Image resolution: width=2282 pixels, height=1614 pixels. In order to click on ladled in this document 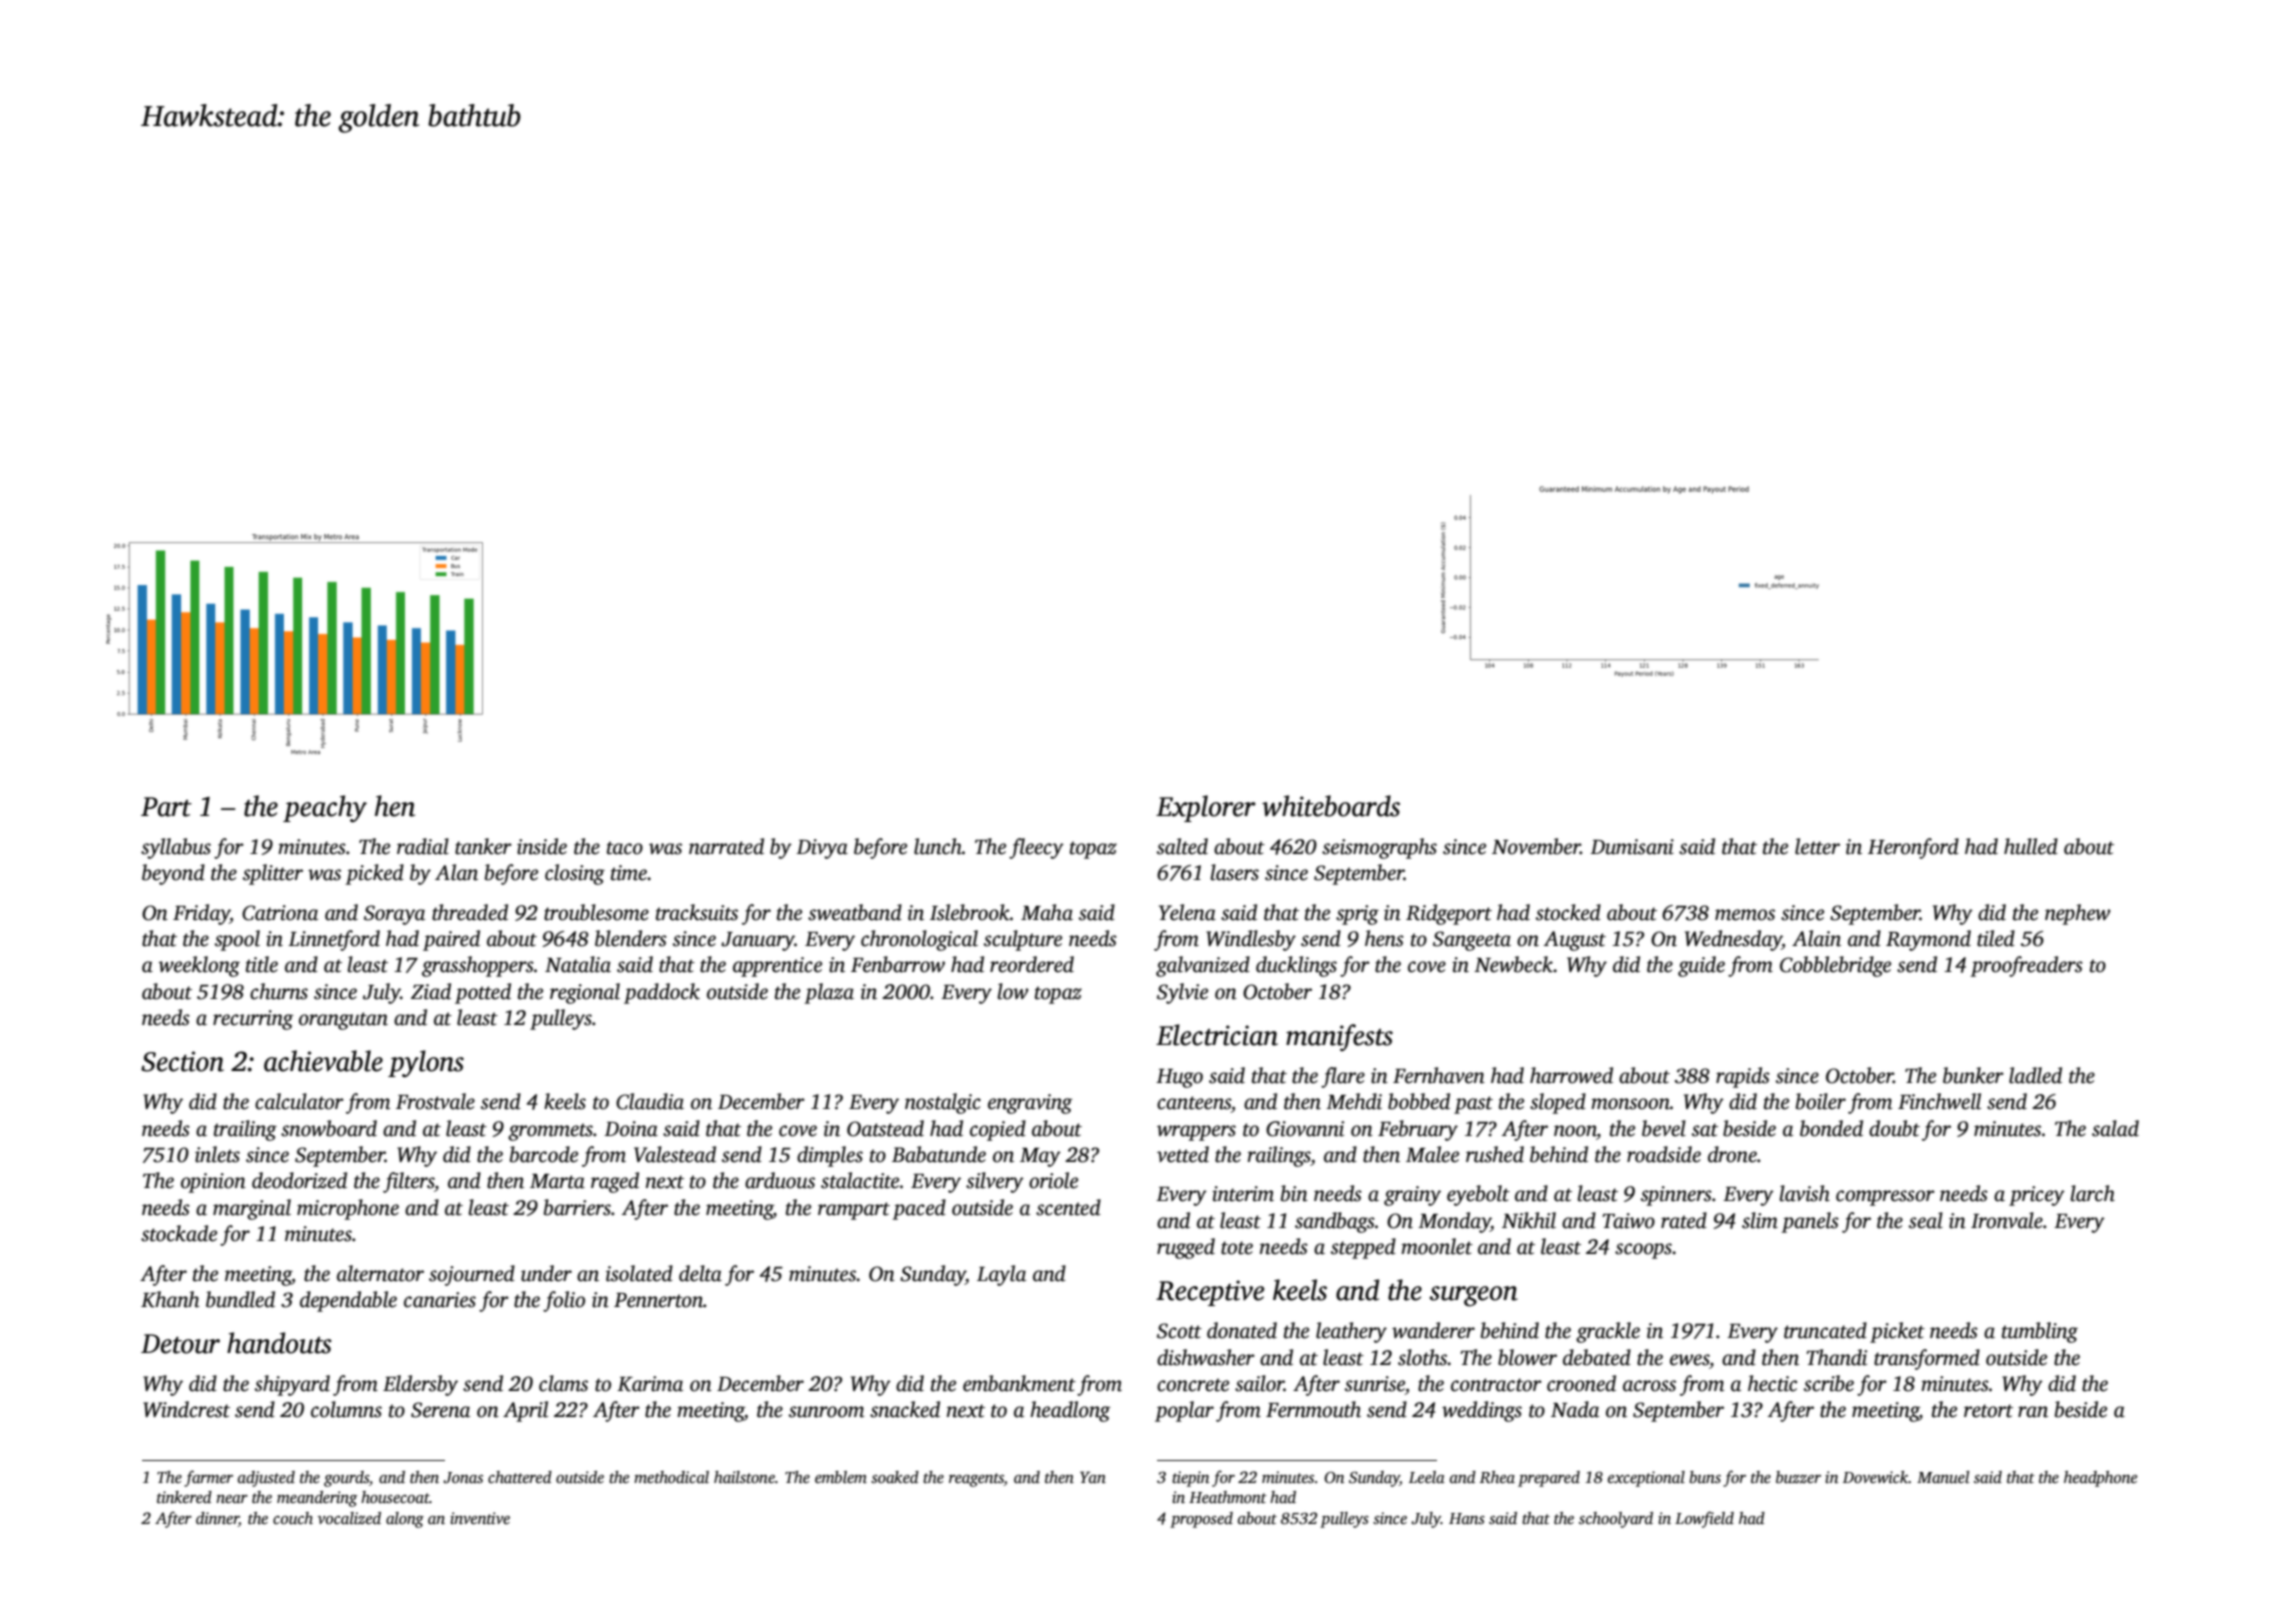, I will do `click(2035, 1075)`.
